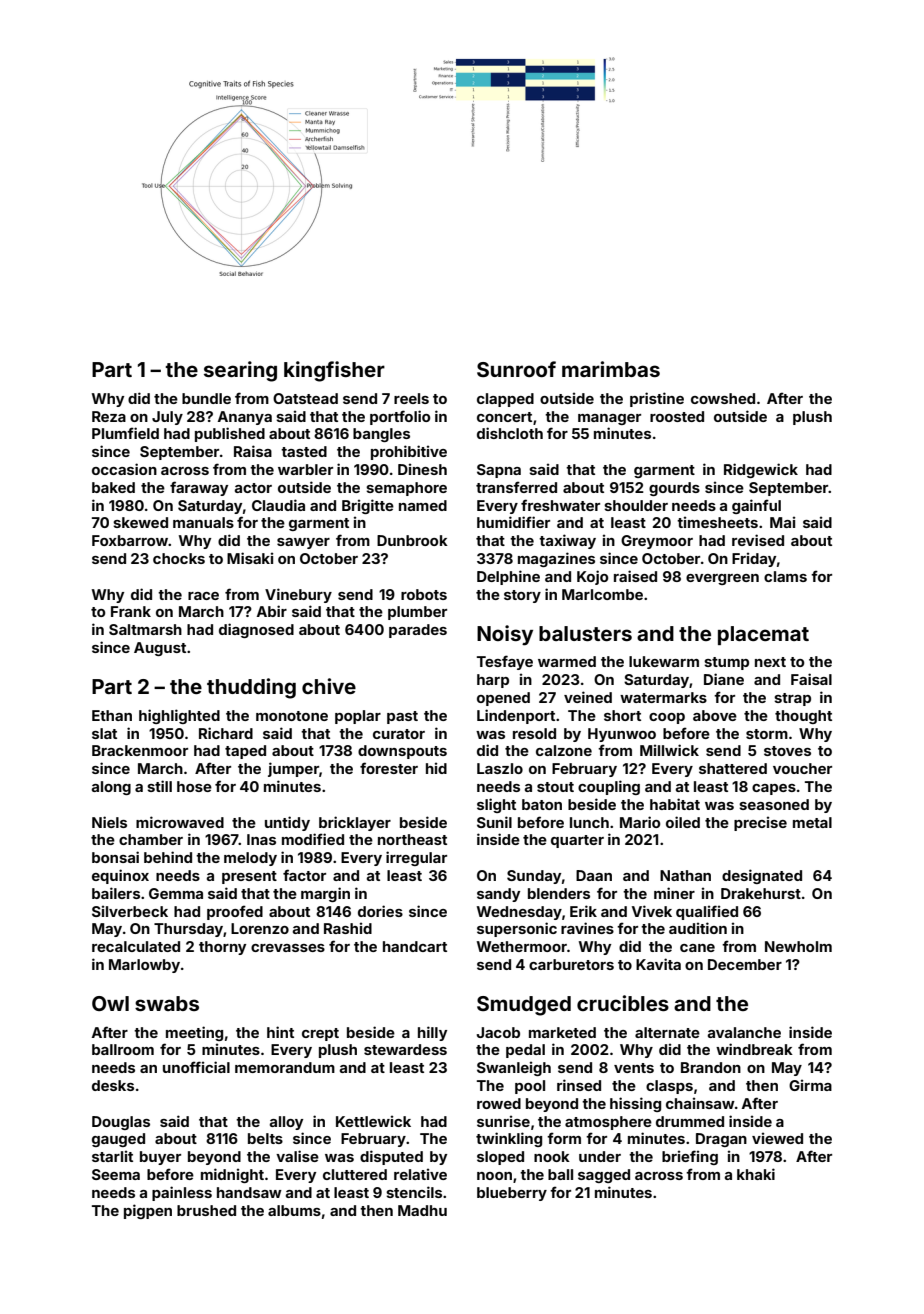  What do you see at coordinates (206, 398) in the page?
I see `bundle` at bounding box center [206, 398].
